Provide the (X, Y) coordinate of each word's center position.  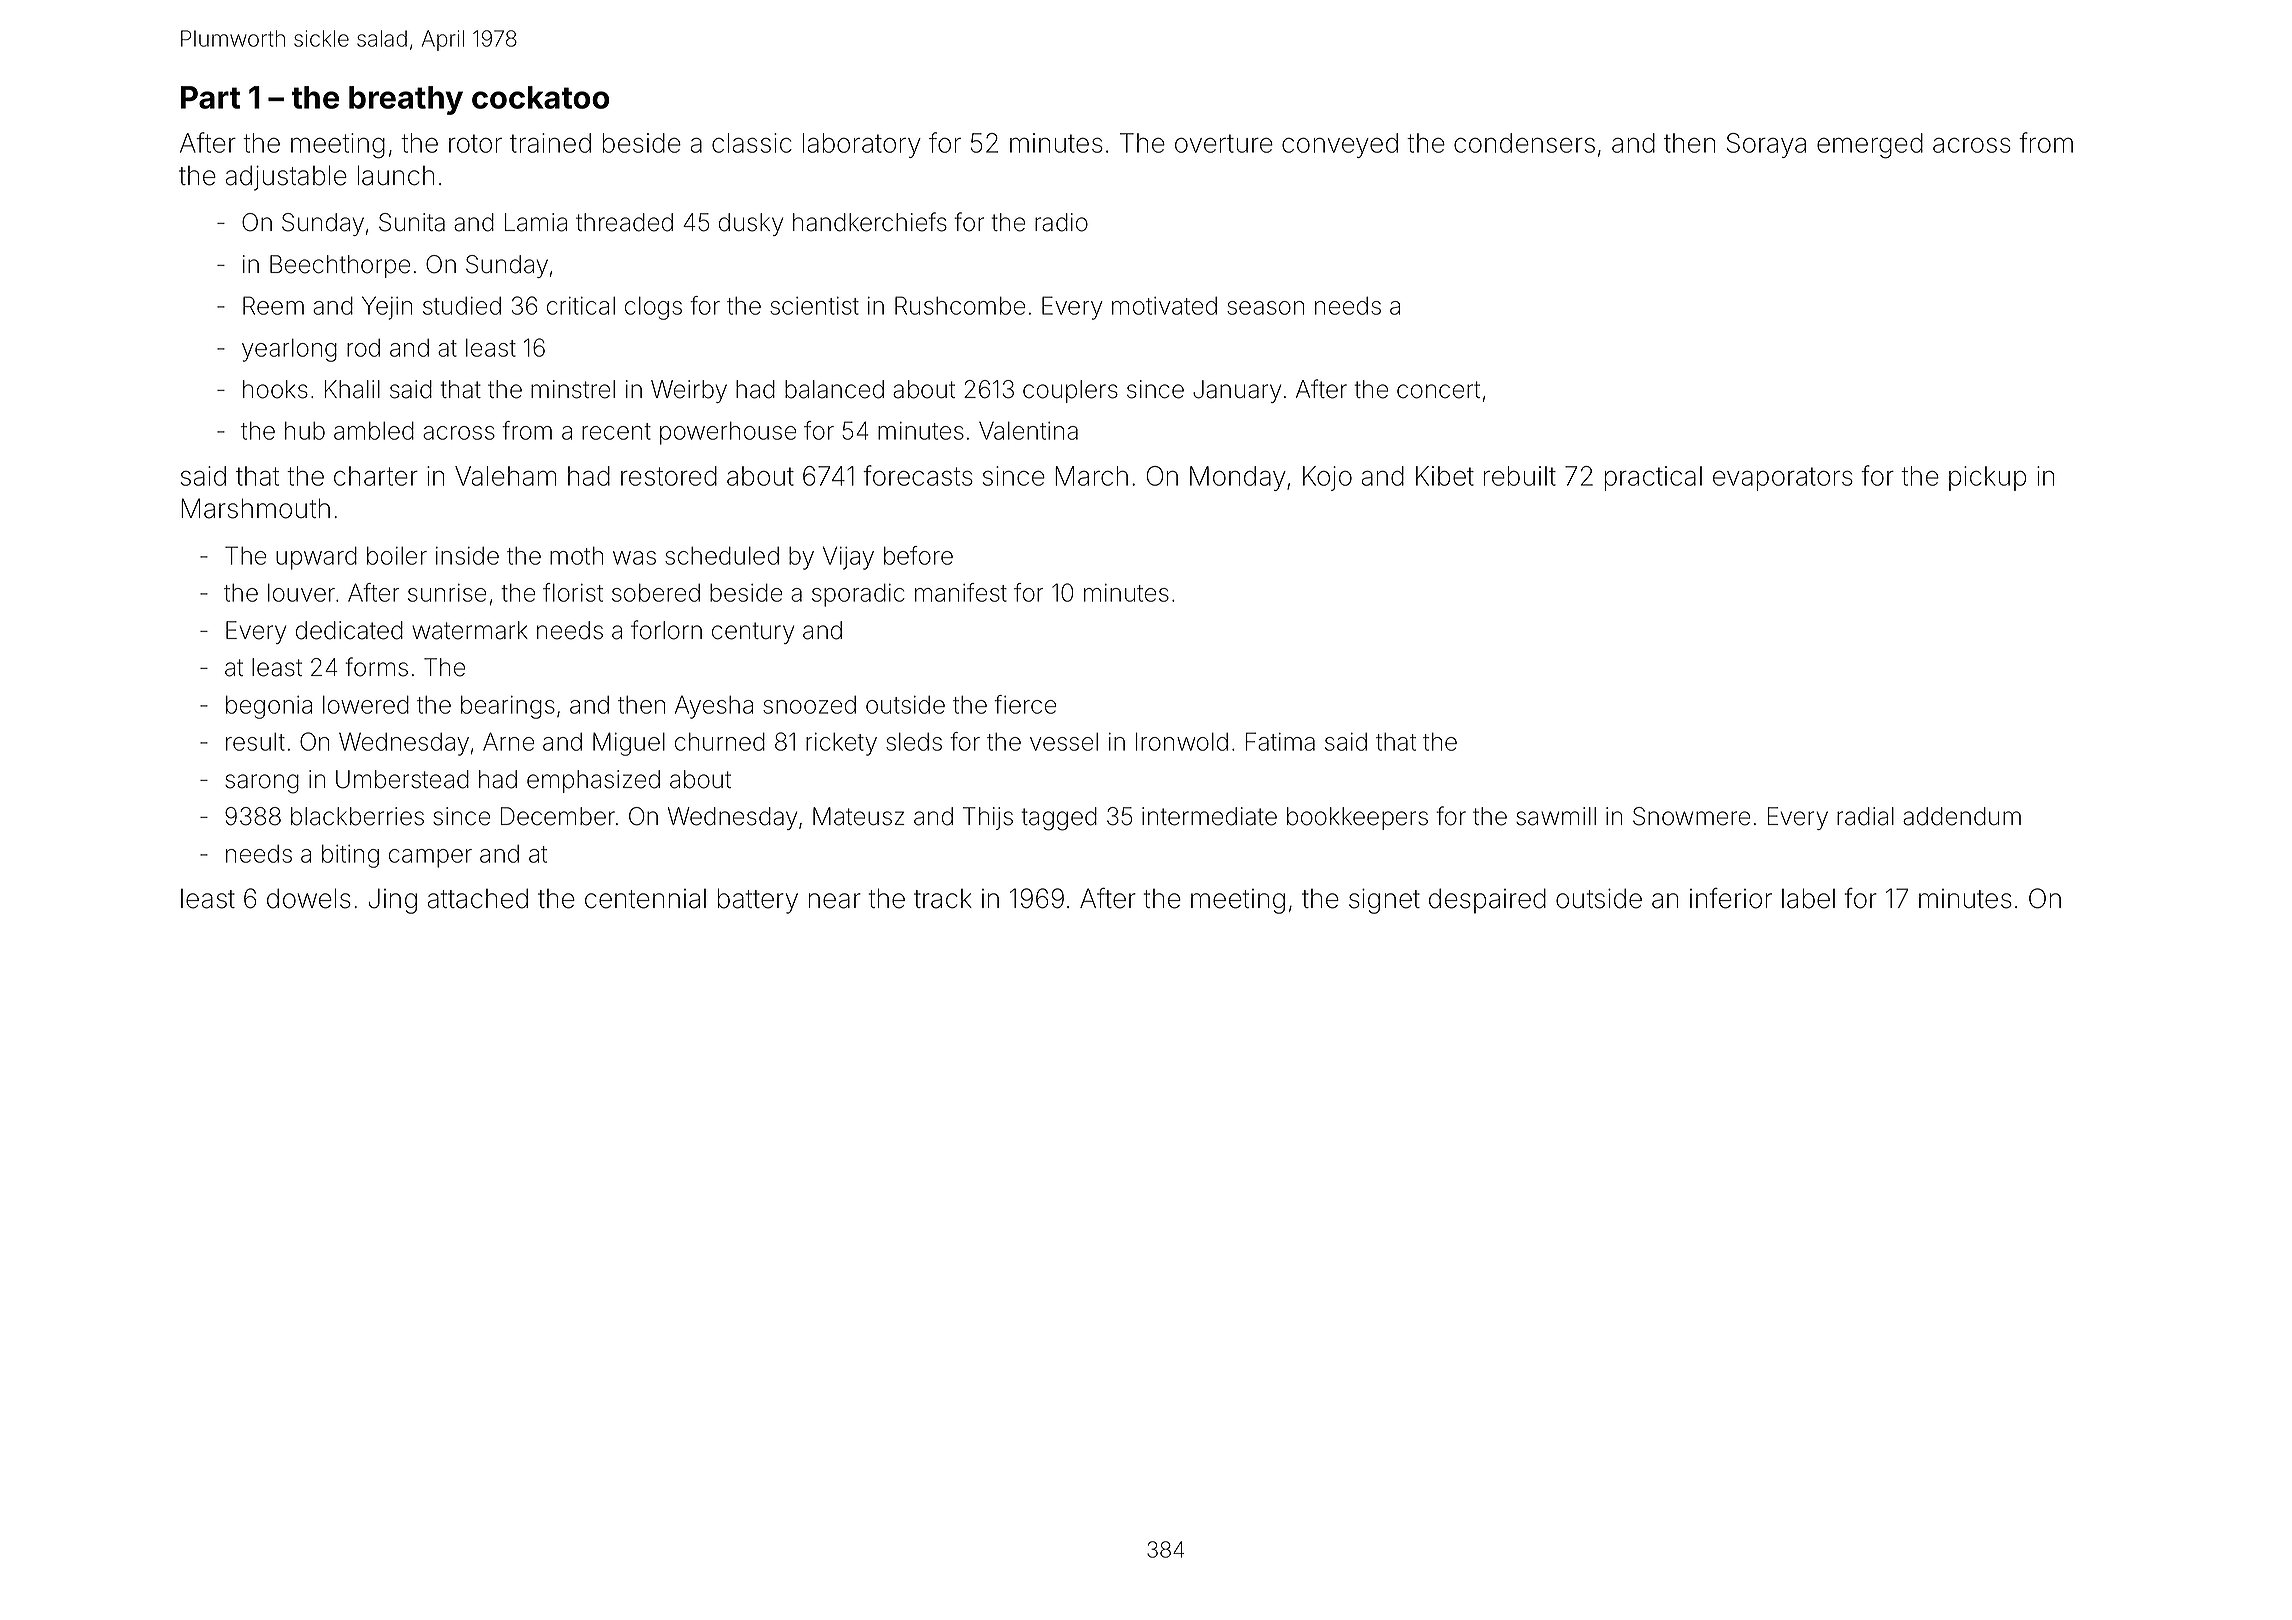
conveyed (1340, 145)
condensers (1524, 143)
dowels (309, 898)
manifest (961, 592)
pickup (1987, 478)
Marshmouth (255, 508)
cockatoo (540, 97)
